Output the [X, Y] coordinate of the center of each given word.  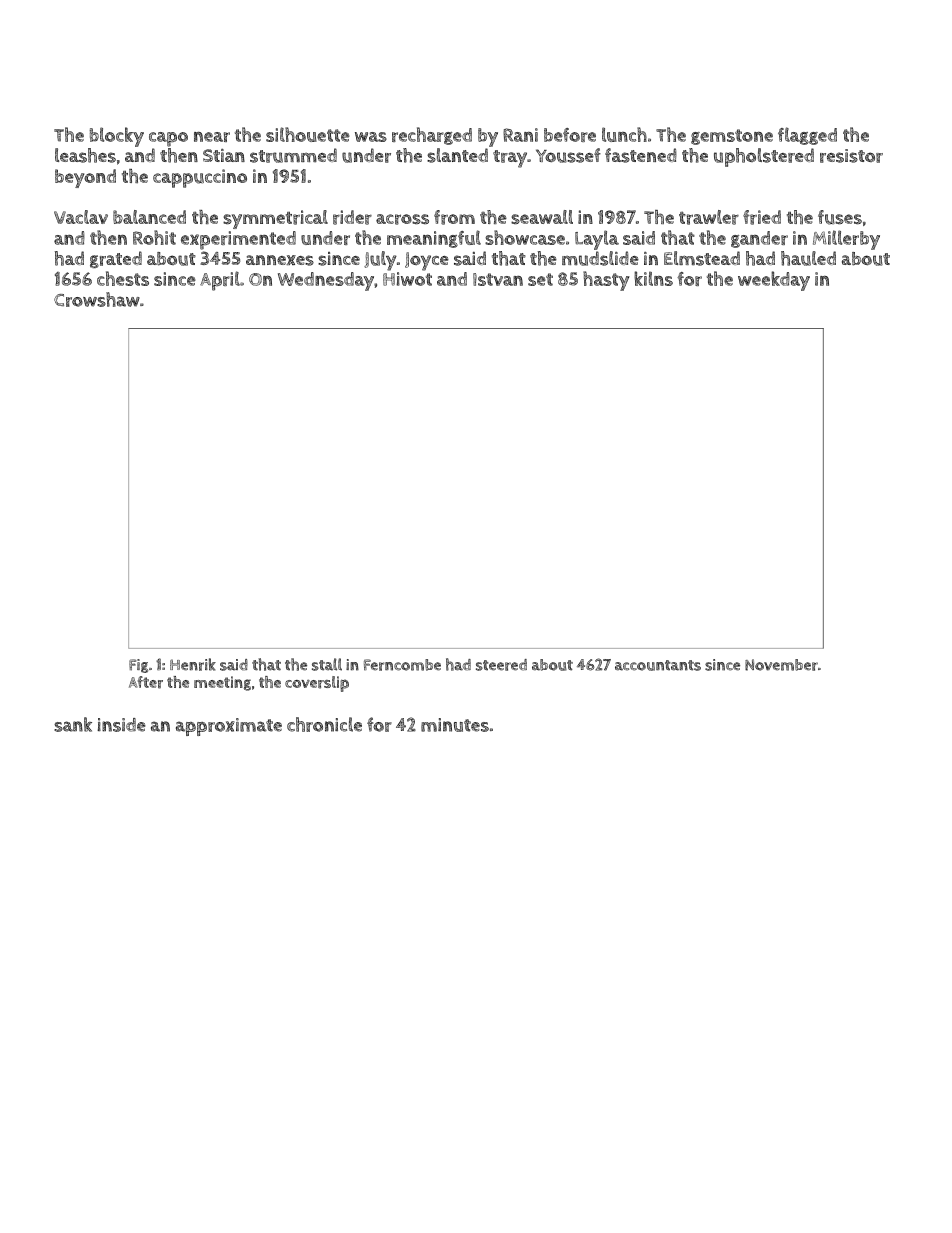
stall [327, 664]
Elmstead [702, 258]
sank [73, 724]
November [781, 665]
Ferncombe [402, 665]
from [454, 217]
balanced [149, 217]
